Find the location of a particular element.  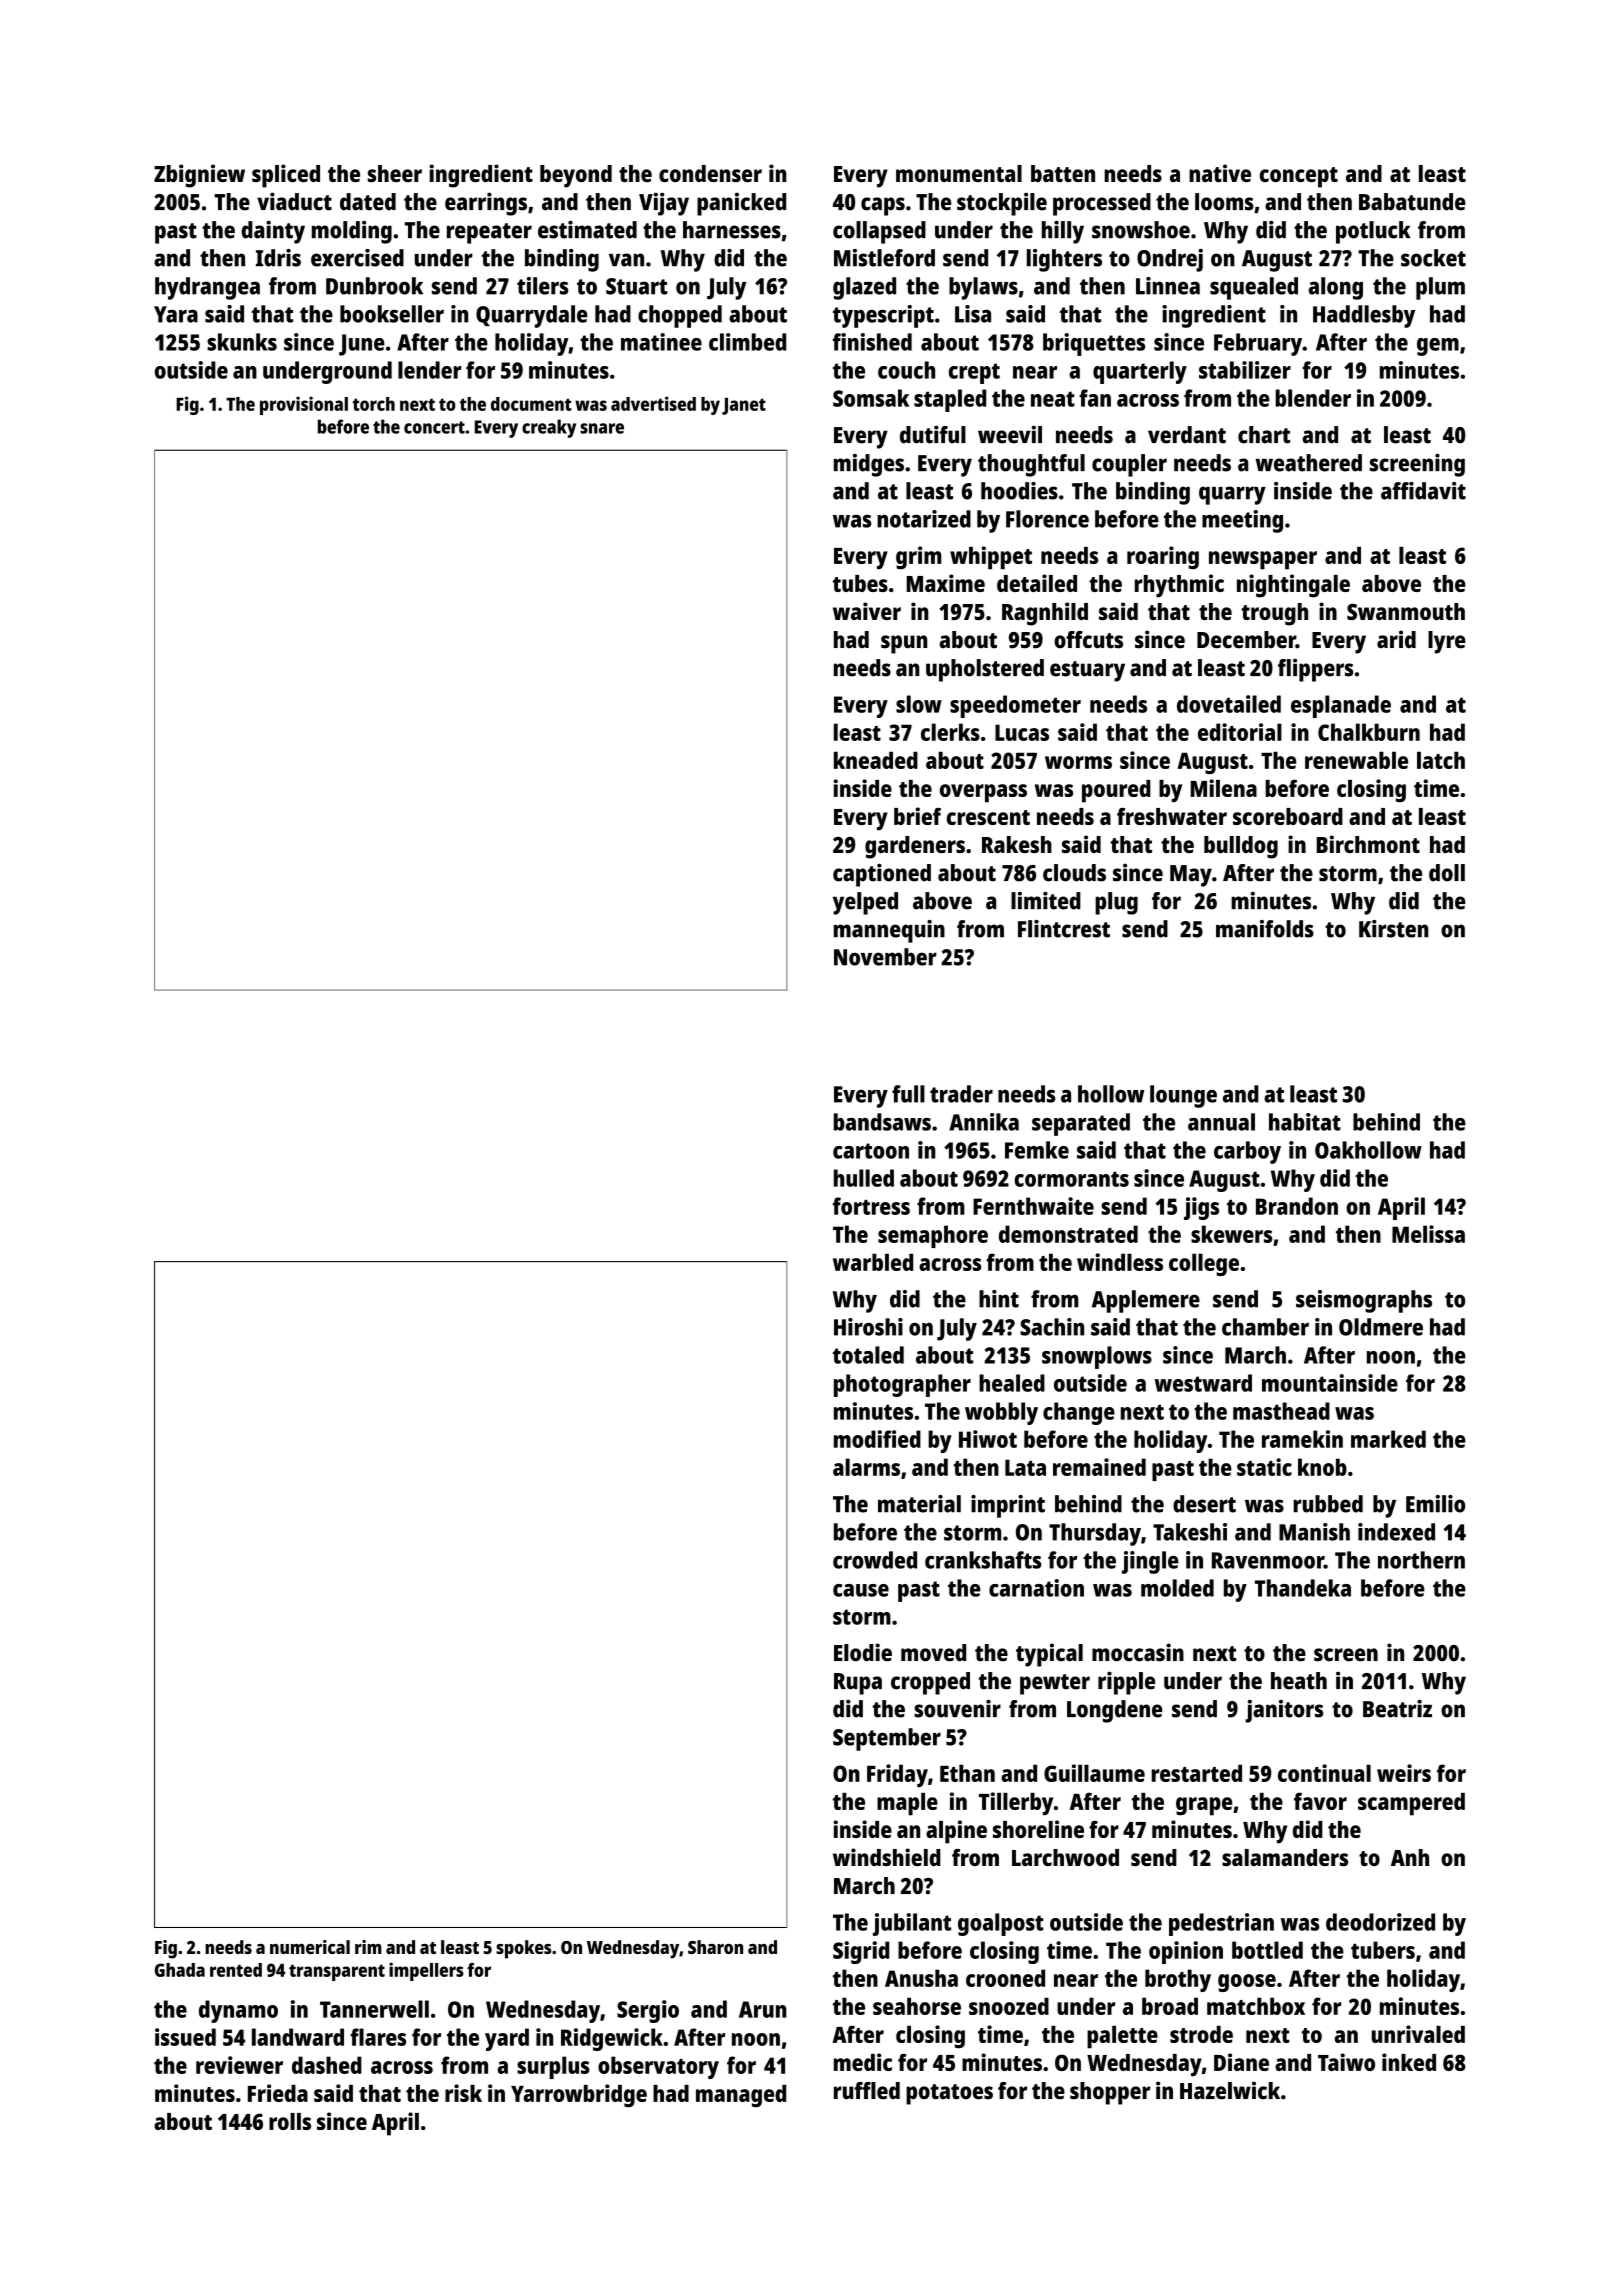

nightingale is located at coordinates (1293, 586).
